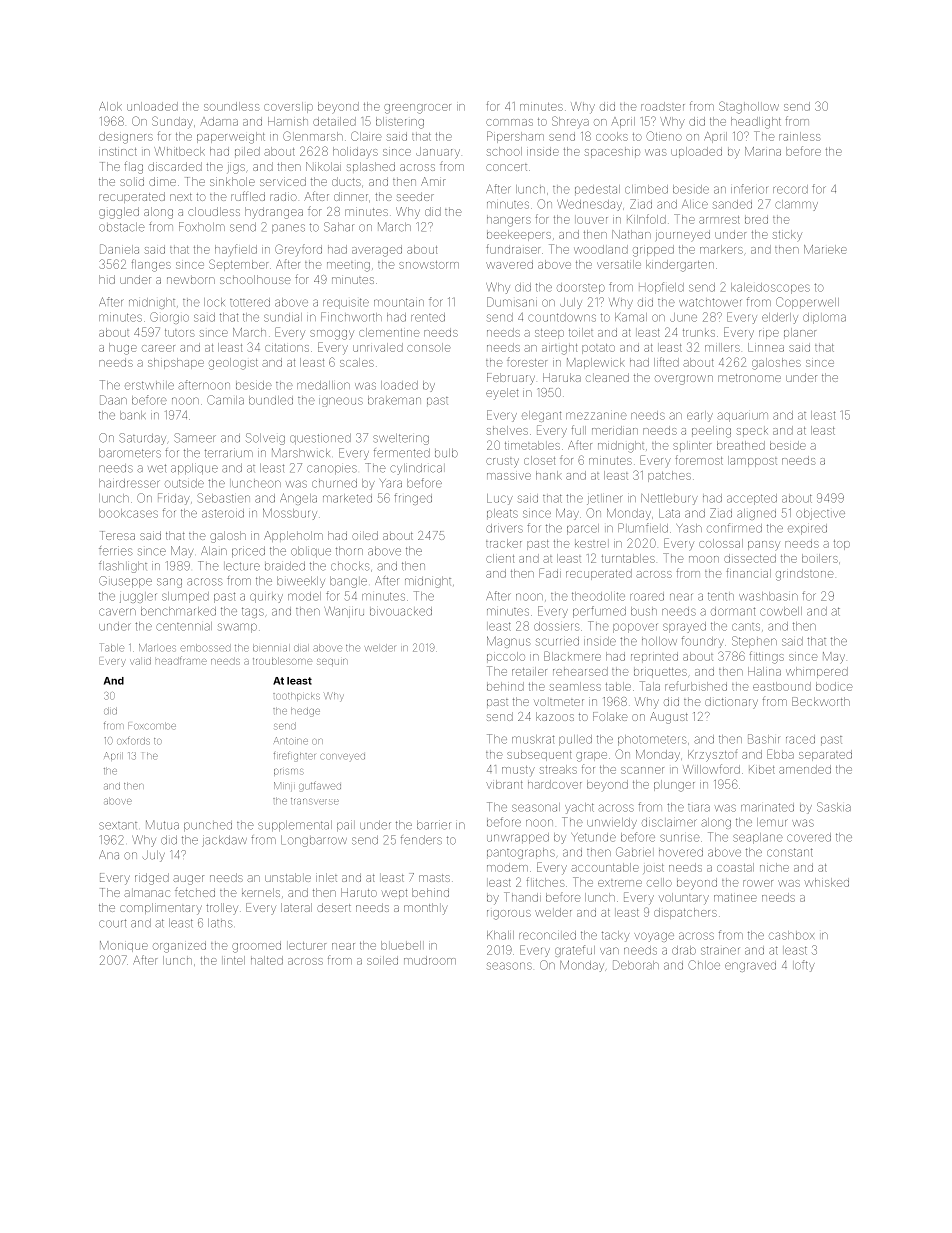 This screenshot has width=952, height=1233. Describe the element at coordinates (229, 453) in the screenshot. I see `terrarium` at that location.
